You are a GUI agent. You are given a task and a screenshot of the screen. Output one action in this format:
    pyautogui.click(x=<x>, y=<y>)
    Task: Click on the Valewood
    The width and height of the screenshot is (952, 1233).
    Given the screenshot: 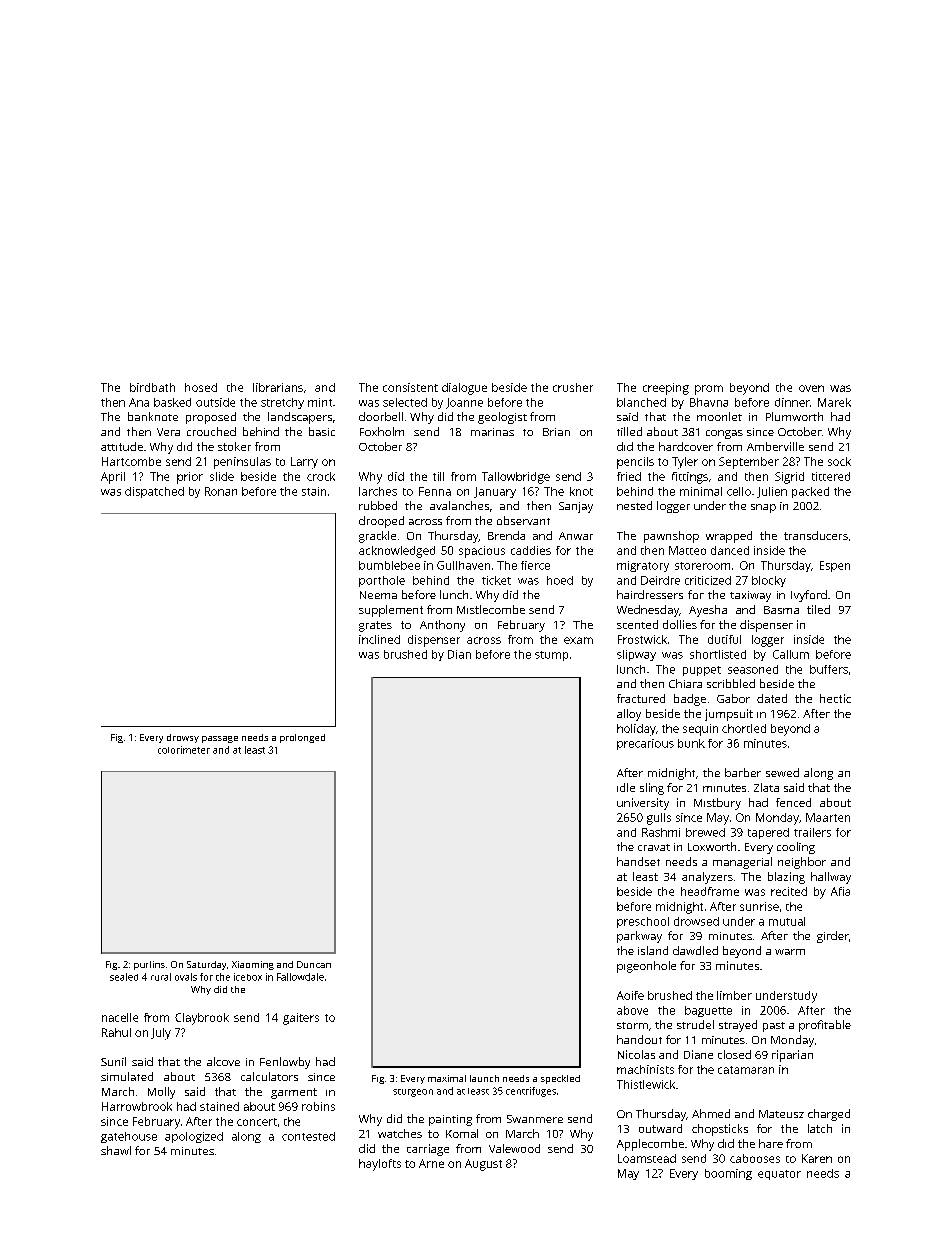 What is the action you would take?
    pyautogui.click(x=514, y=1148)
